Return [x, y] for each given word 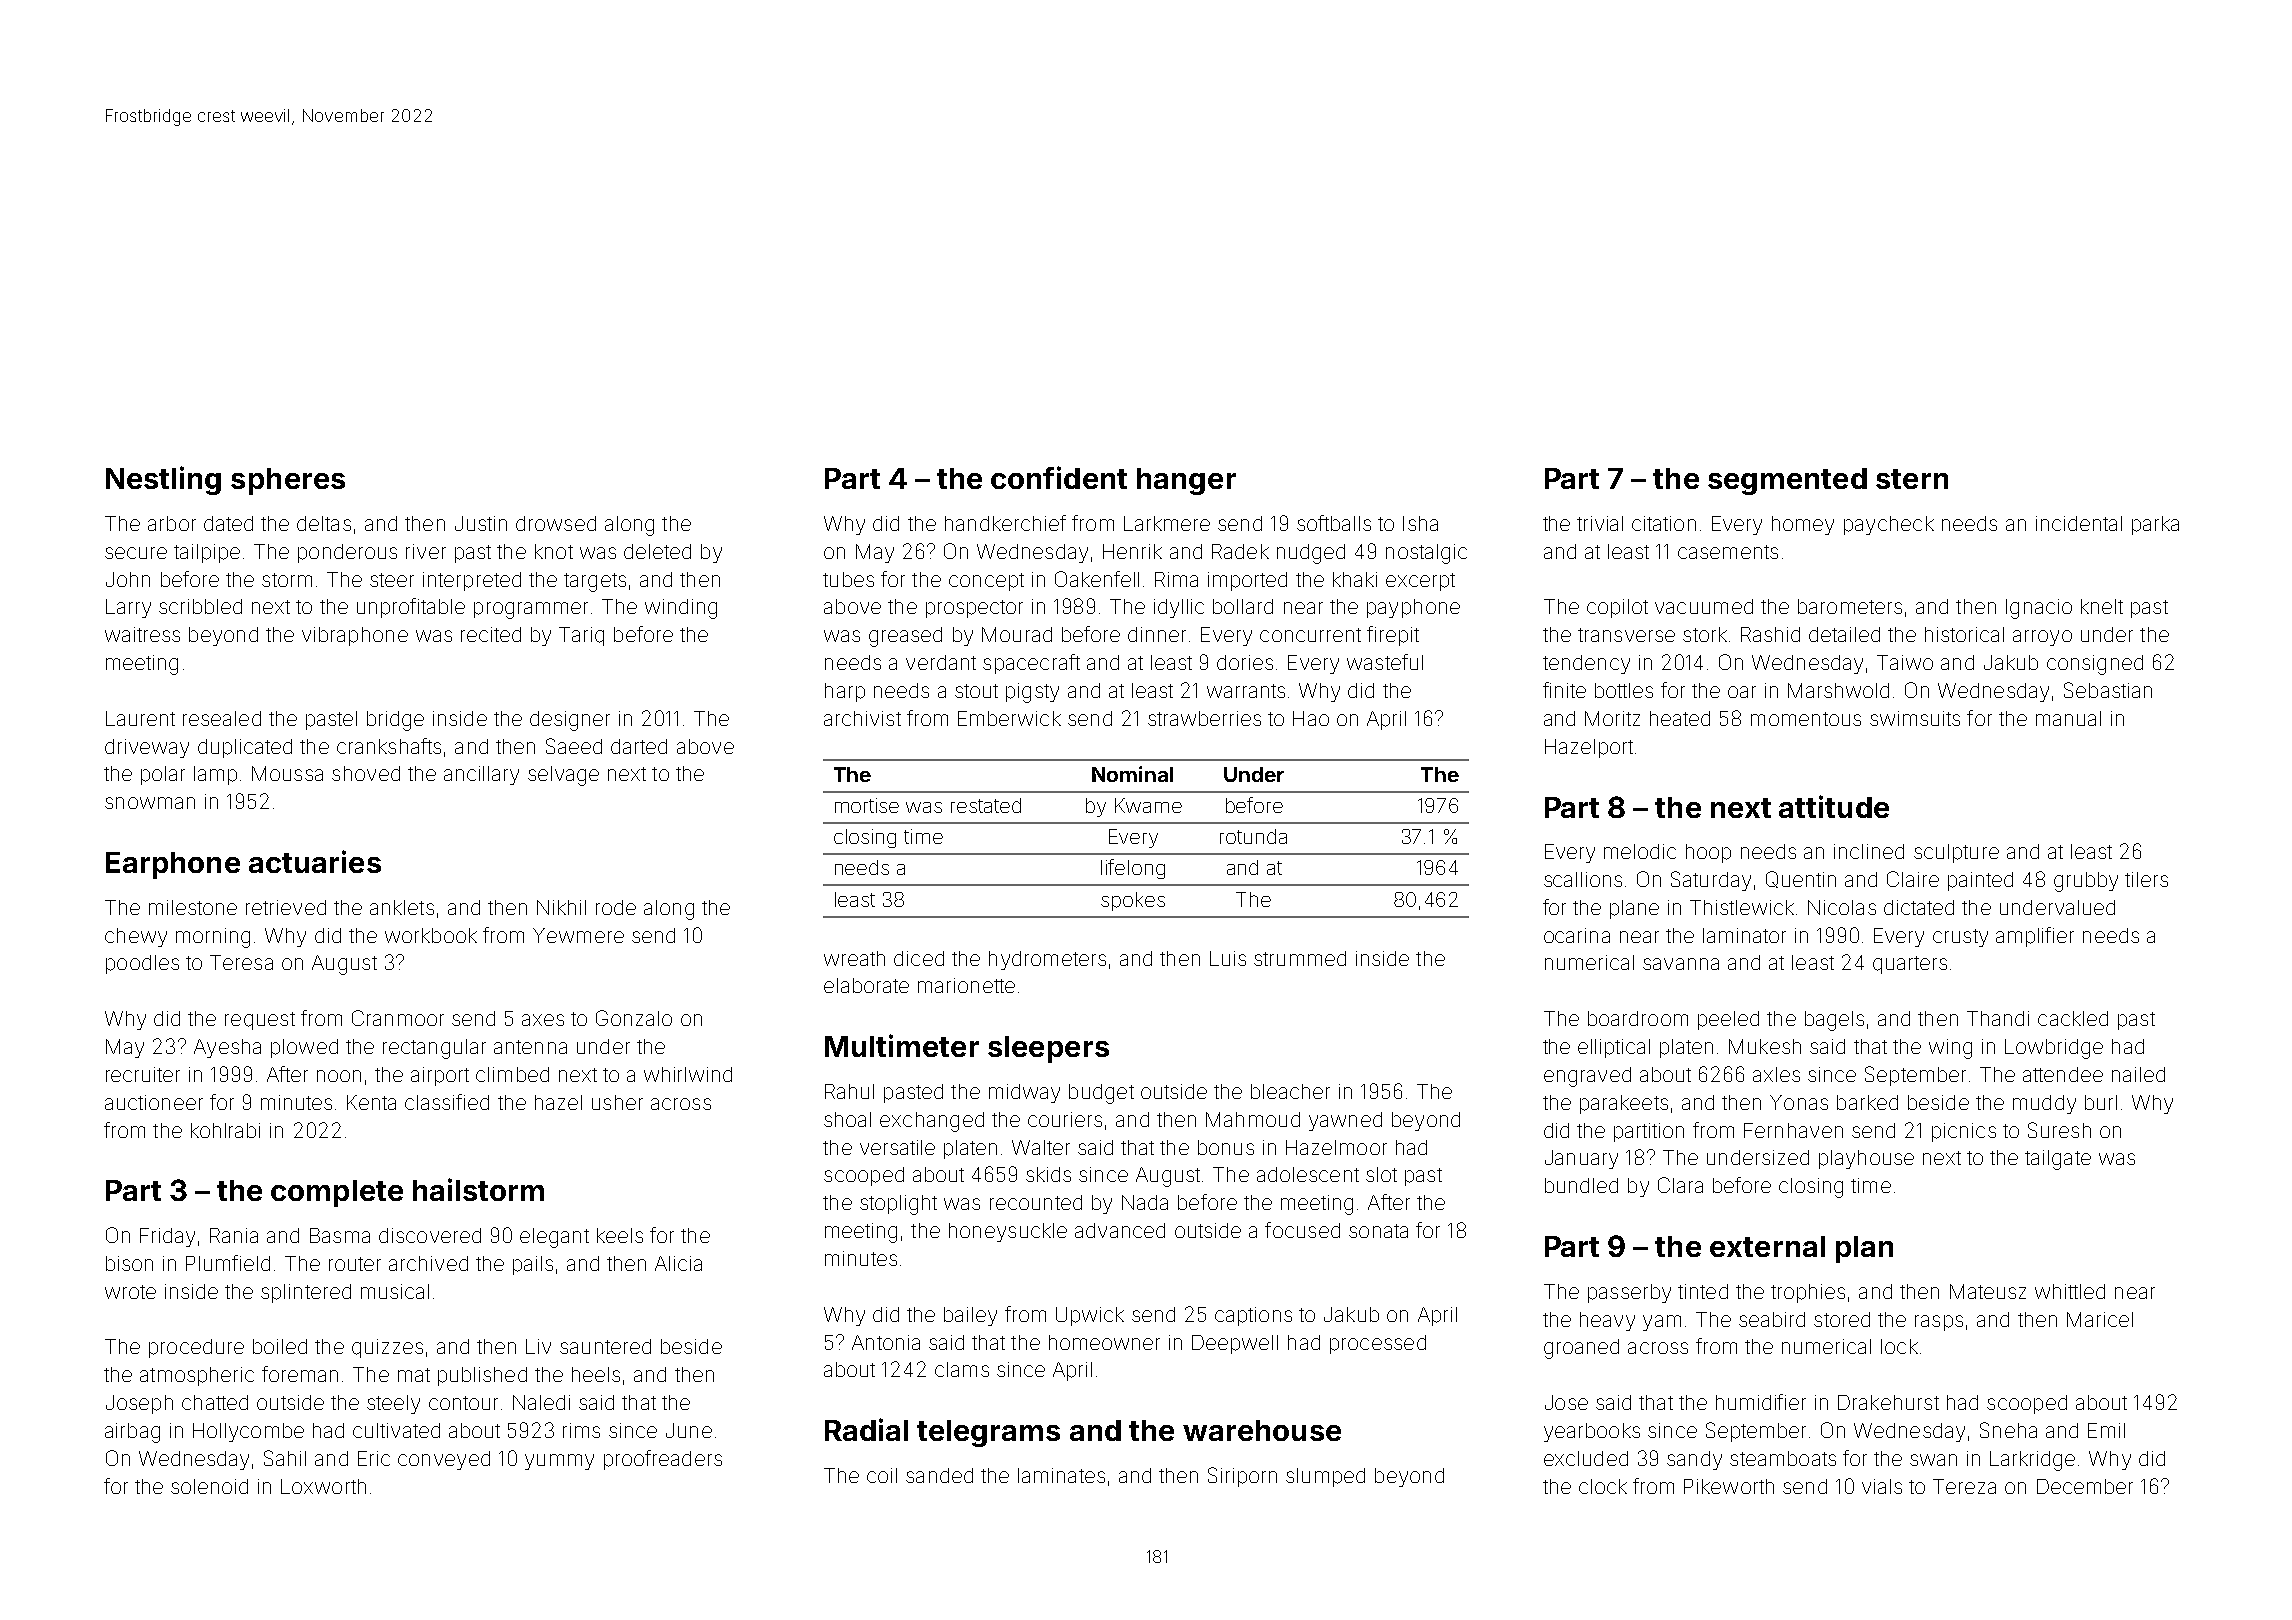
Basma [340, 1235]
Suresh [2059, 1130]
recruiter [143, 1074]
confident [1059, 477]
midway [1024, 1093]
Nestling [163, 480]
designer [570, 721]
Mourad [1017, 634]
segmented [1787, 481]
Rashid [1770, 634]
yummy [559, 1462]
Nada [1145, 1202]
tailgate [2058, 1160]
